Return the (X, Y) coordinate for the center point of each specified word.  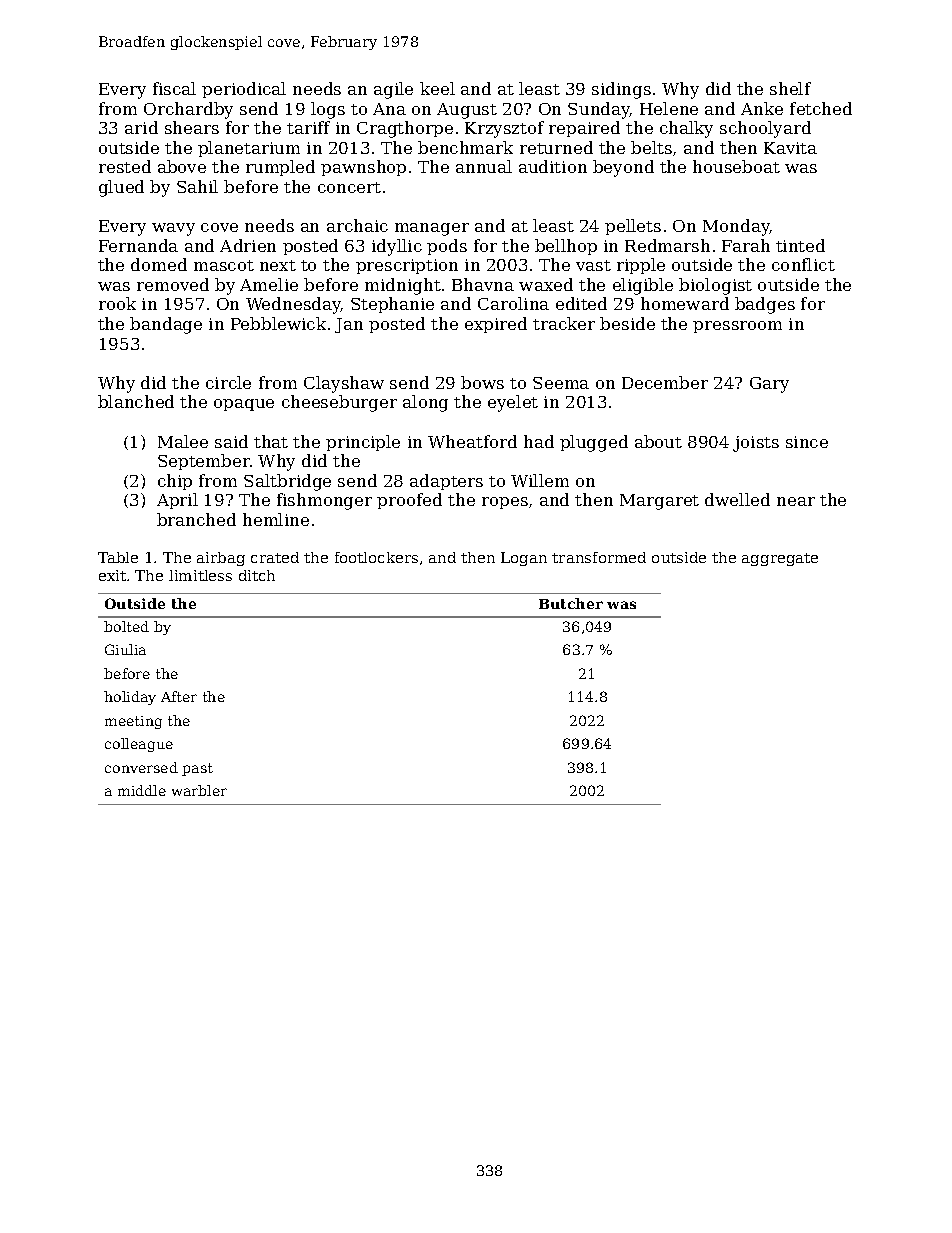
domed (159, 264)
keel (437, 88)
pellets (633, 227)
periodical (244, 90)
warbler (199, 790)
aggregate (780, 559)
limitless (200, 575)
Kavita (790, 148)
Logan (524, 559)
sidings (621, 90)
